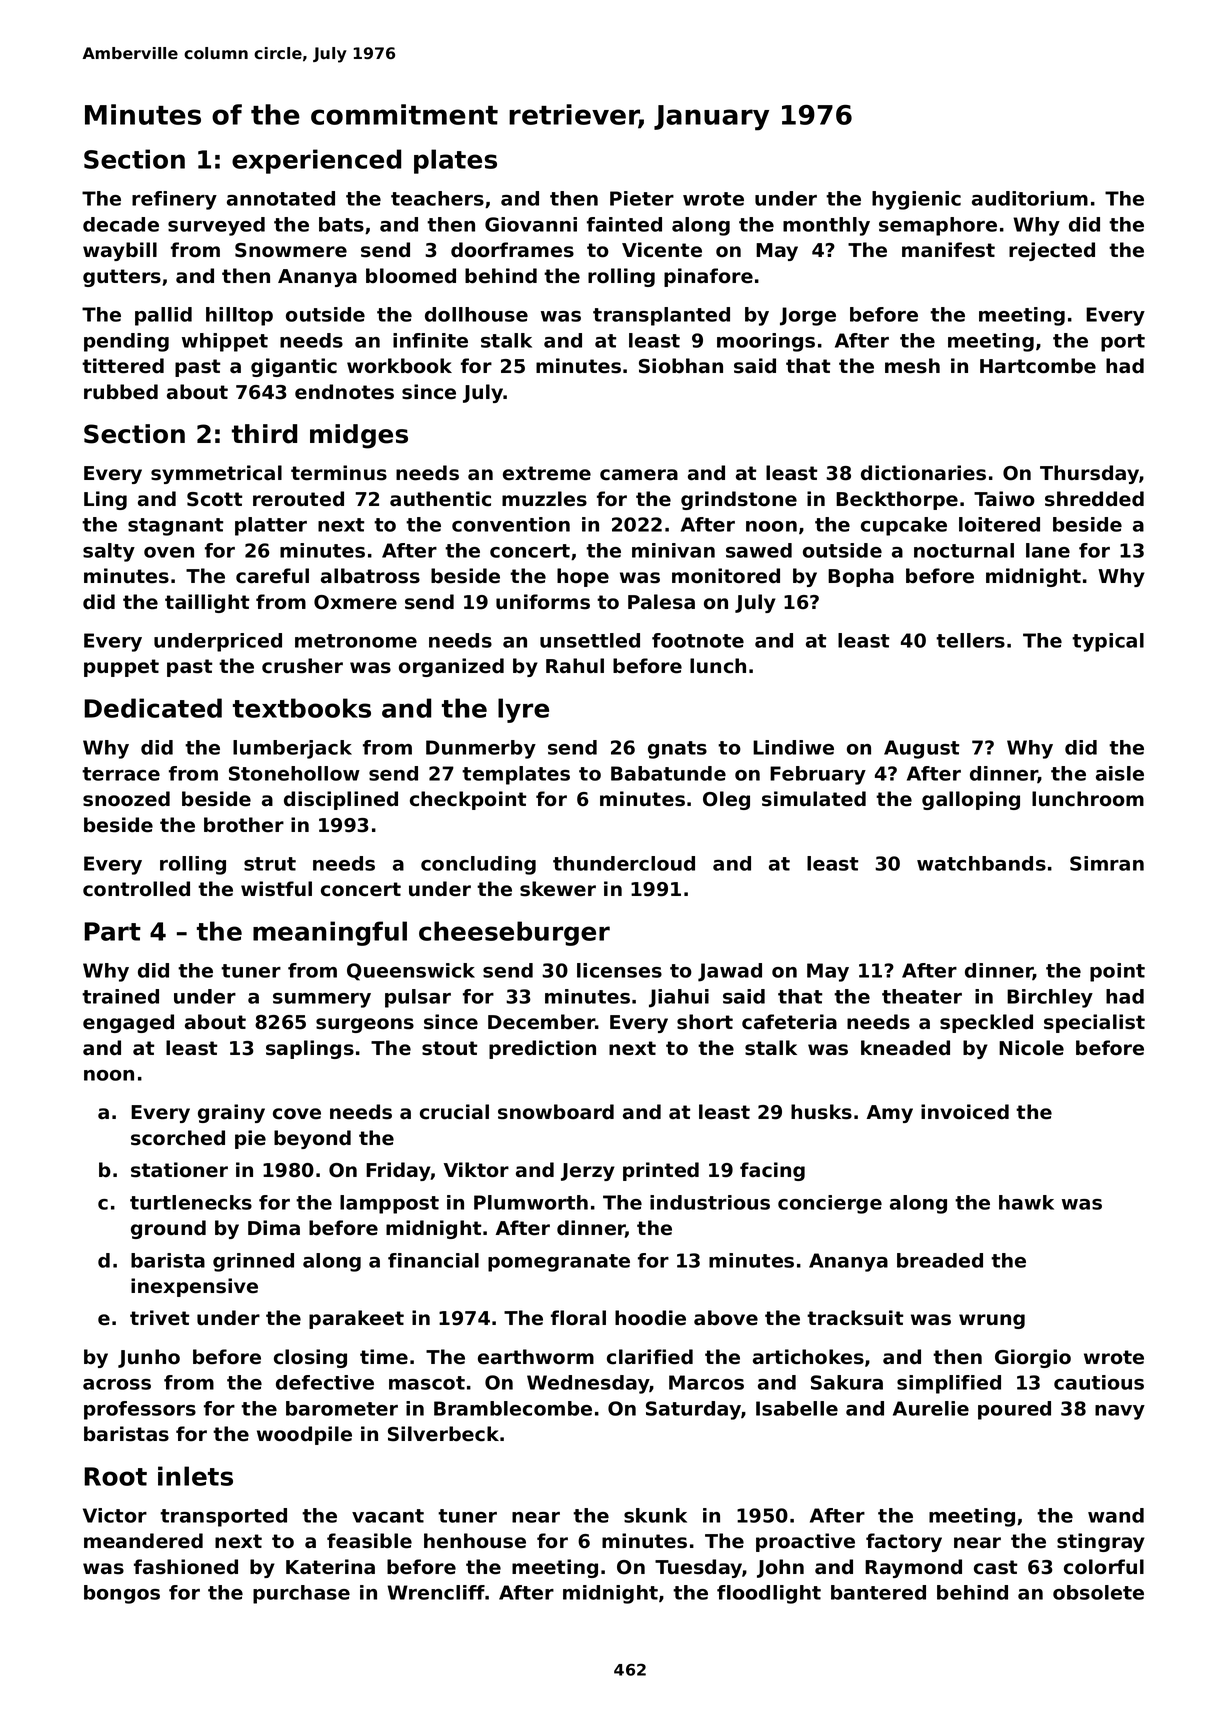 Image resolution: width=1228 pixels, height=1736 pixels. What do you see at coordinates (437, 198) in the image?
I see `teachers` at bounding box center [437, 198].
